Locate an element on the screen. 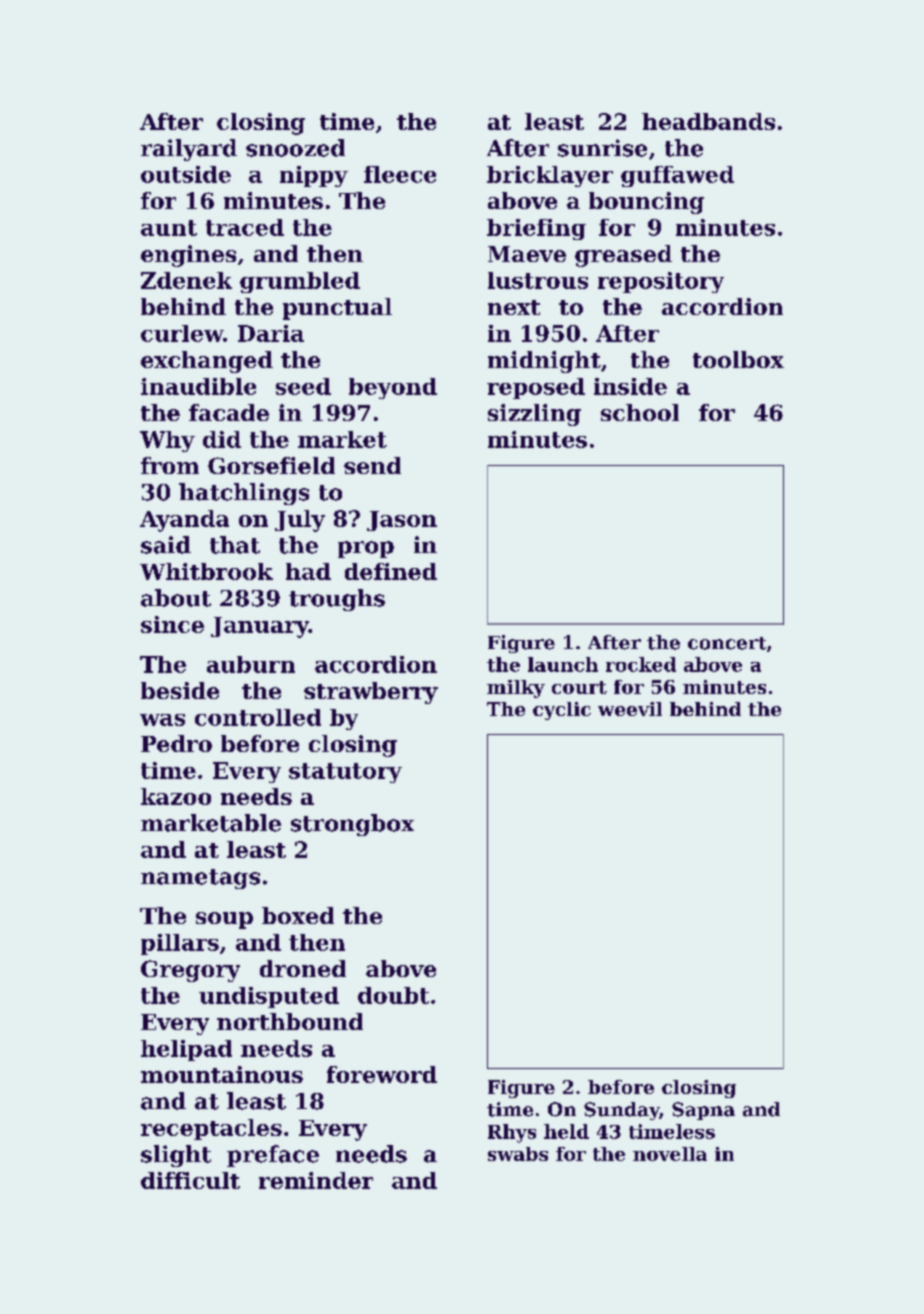 This screenshot has height=1314, width=924. novella is located at coordinates (670, 1154).
